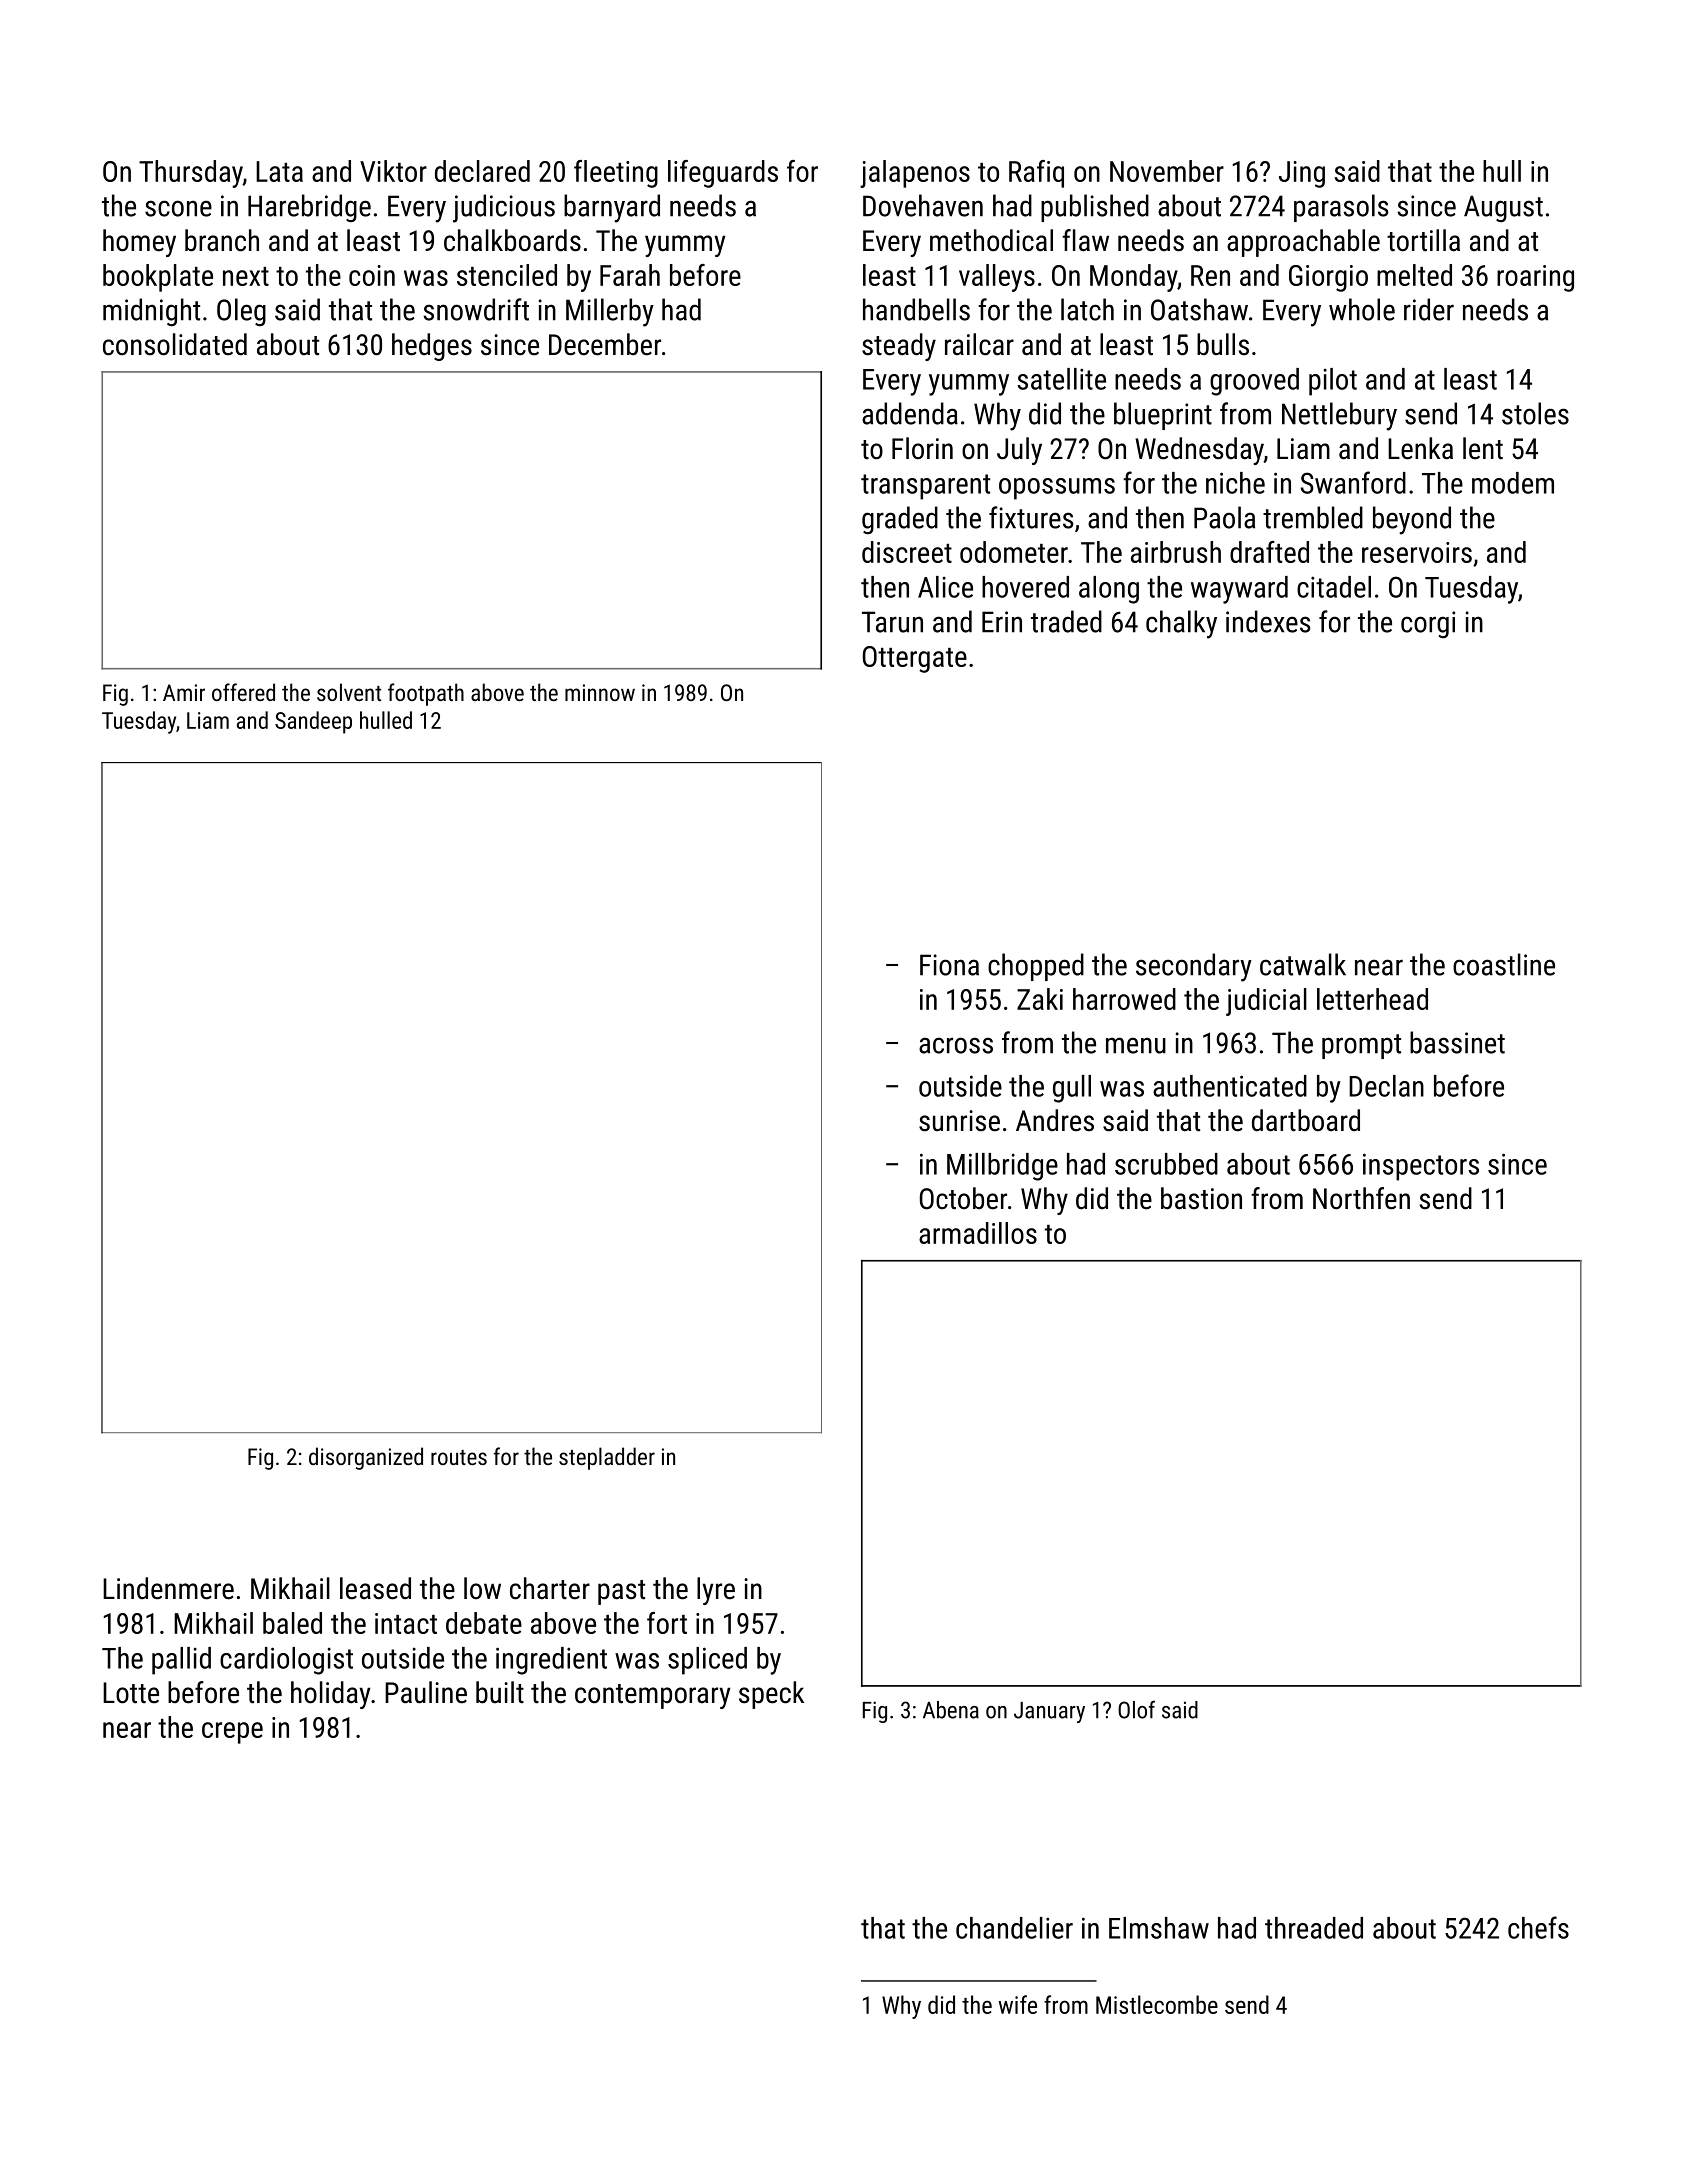 The height and width of the screenshot is (2178, 1683). What do you see at coordinates (1201, 1198) in the screenshot?
I see `bastion` at bounding box center [1201, 1198].
